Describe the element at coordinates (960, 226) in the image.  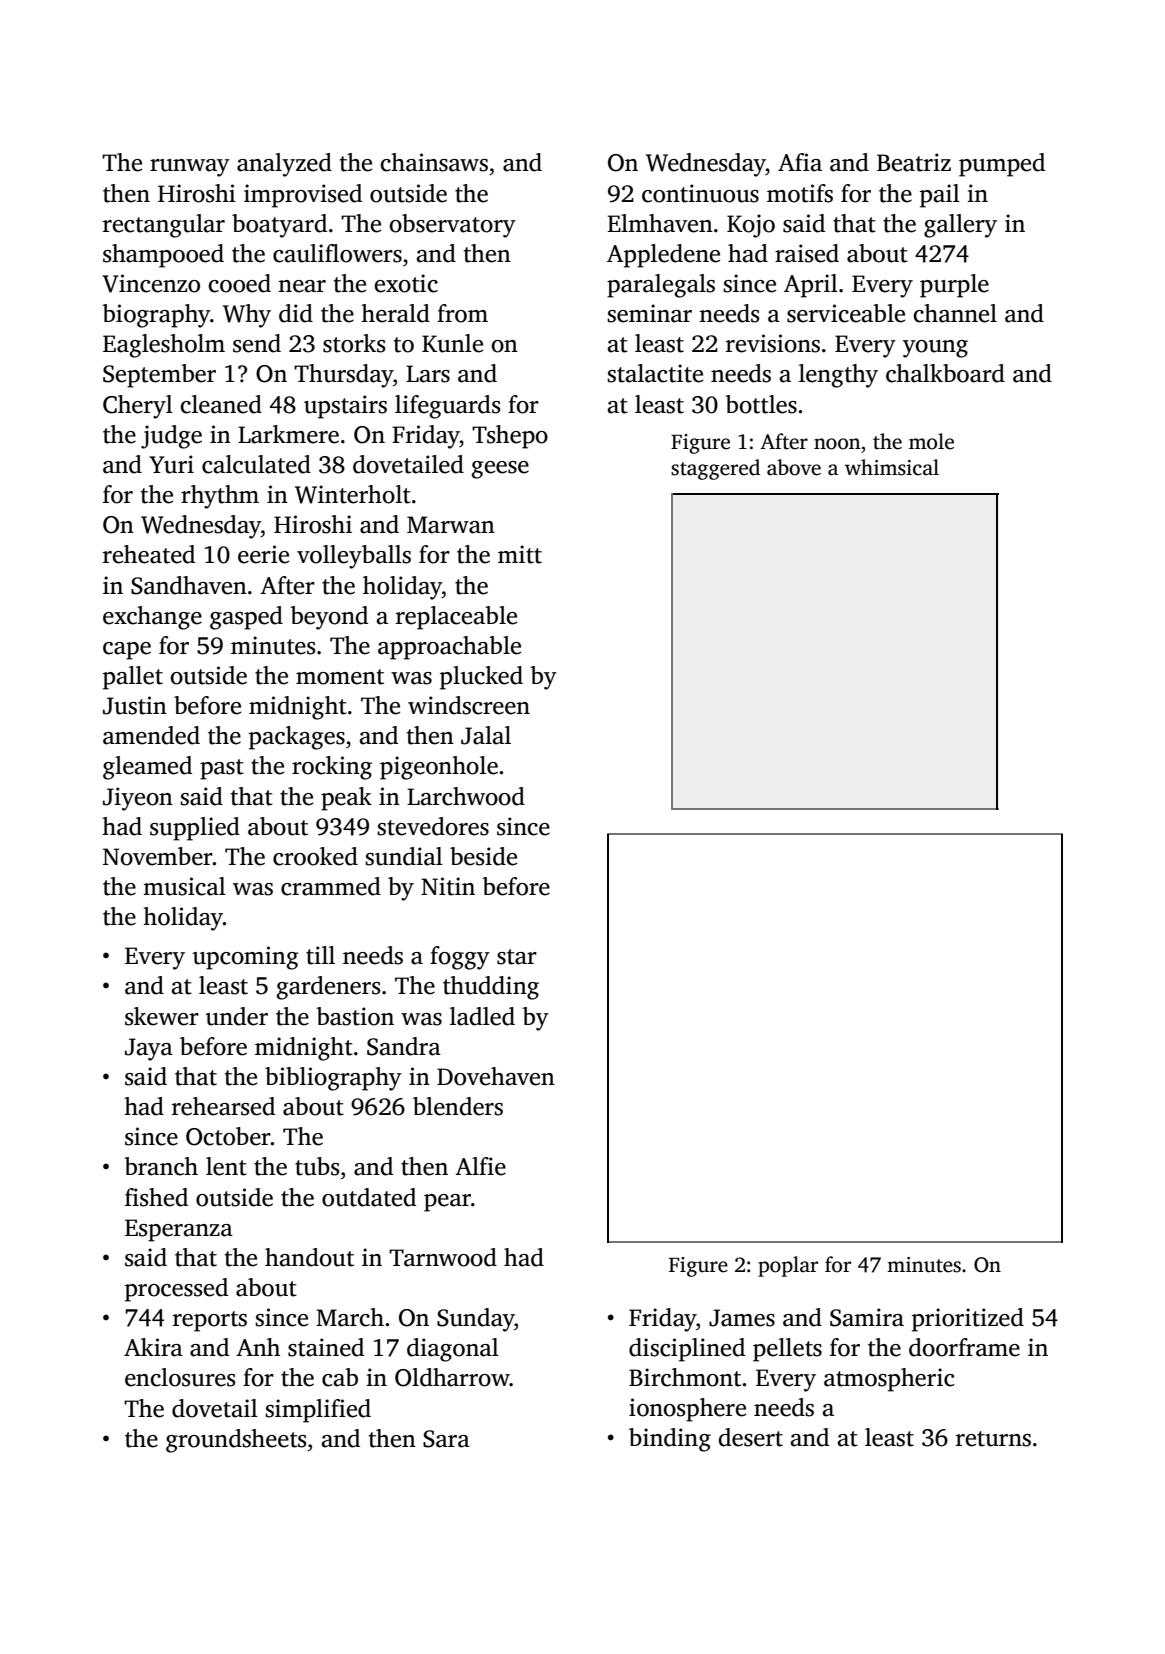
I see `gallery` at that location.
